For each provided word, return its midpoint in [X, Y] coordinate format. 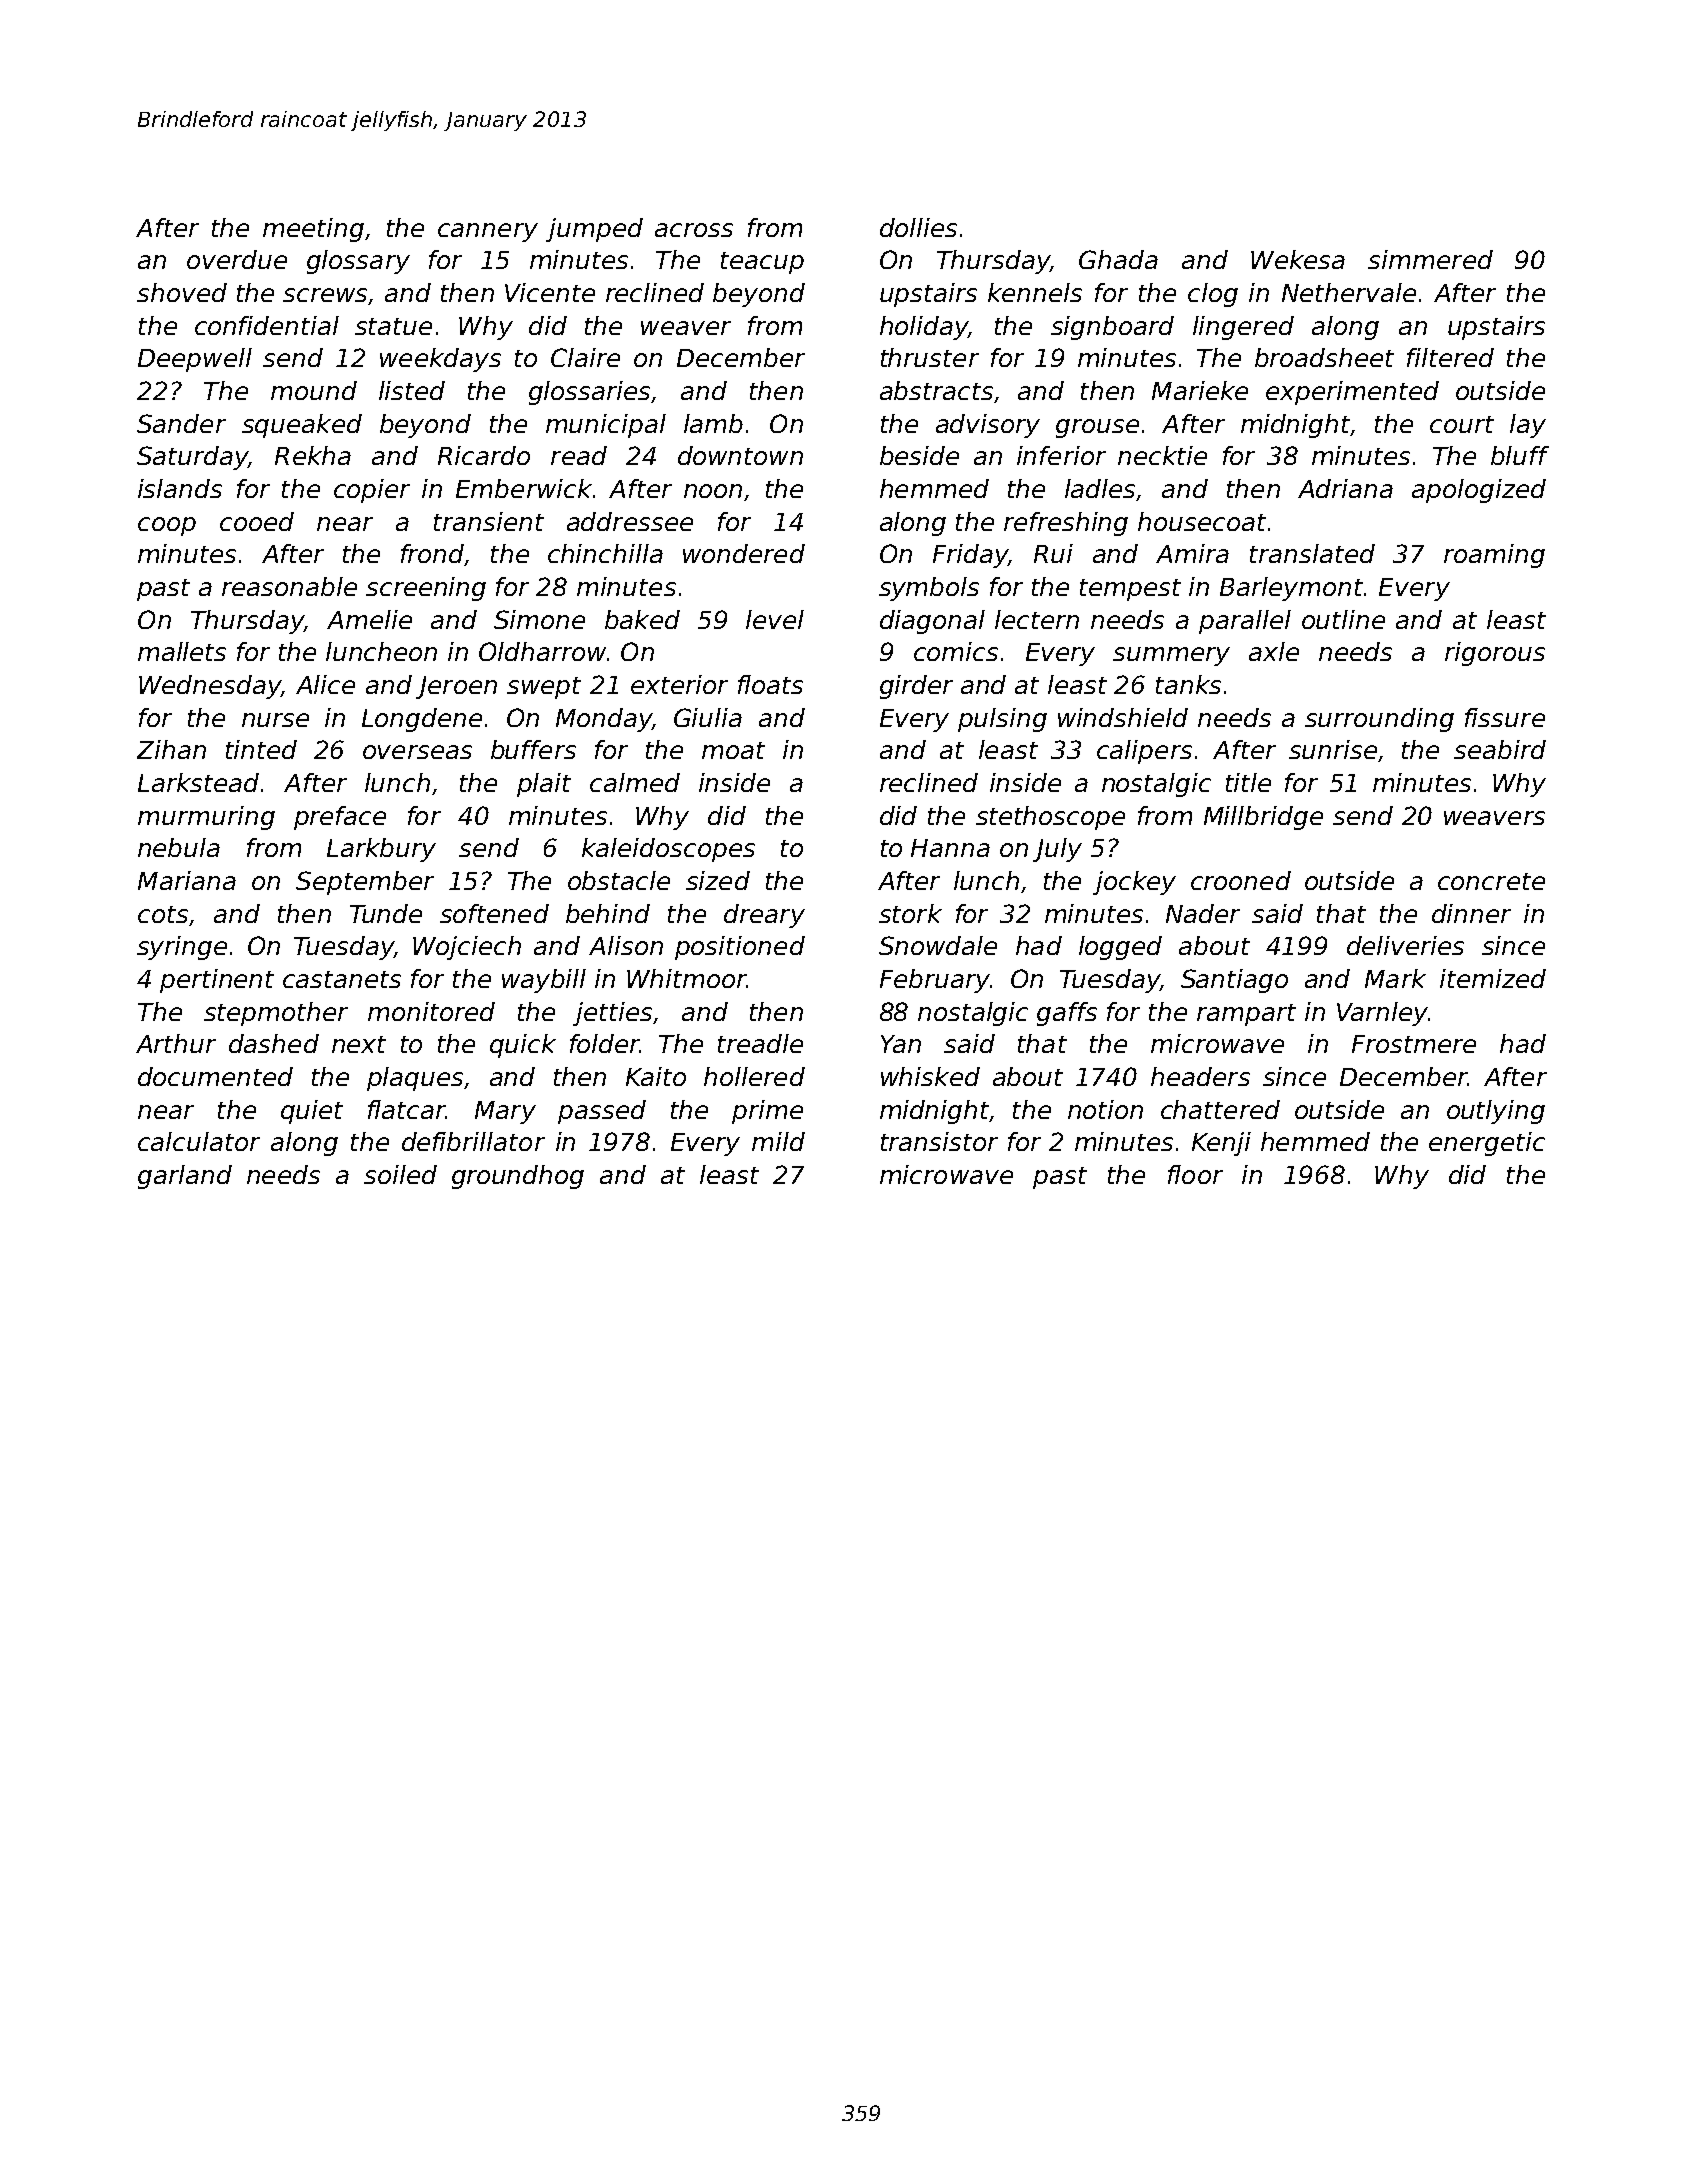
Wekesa [1298, 259]
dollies [918, 227]
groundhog [518, 1177]
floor [1195, 1174]
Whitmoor [687, 978]
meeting [313, 230]
